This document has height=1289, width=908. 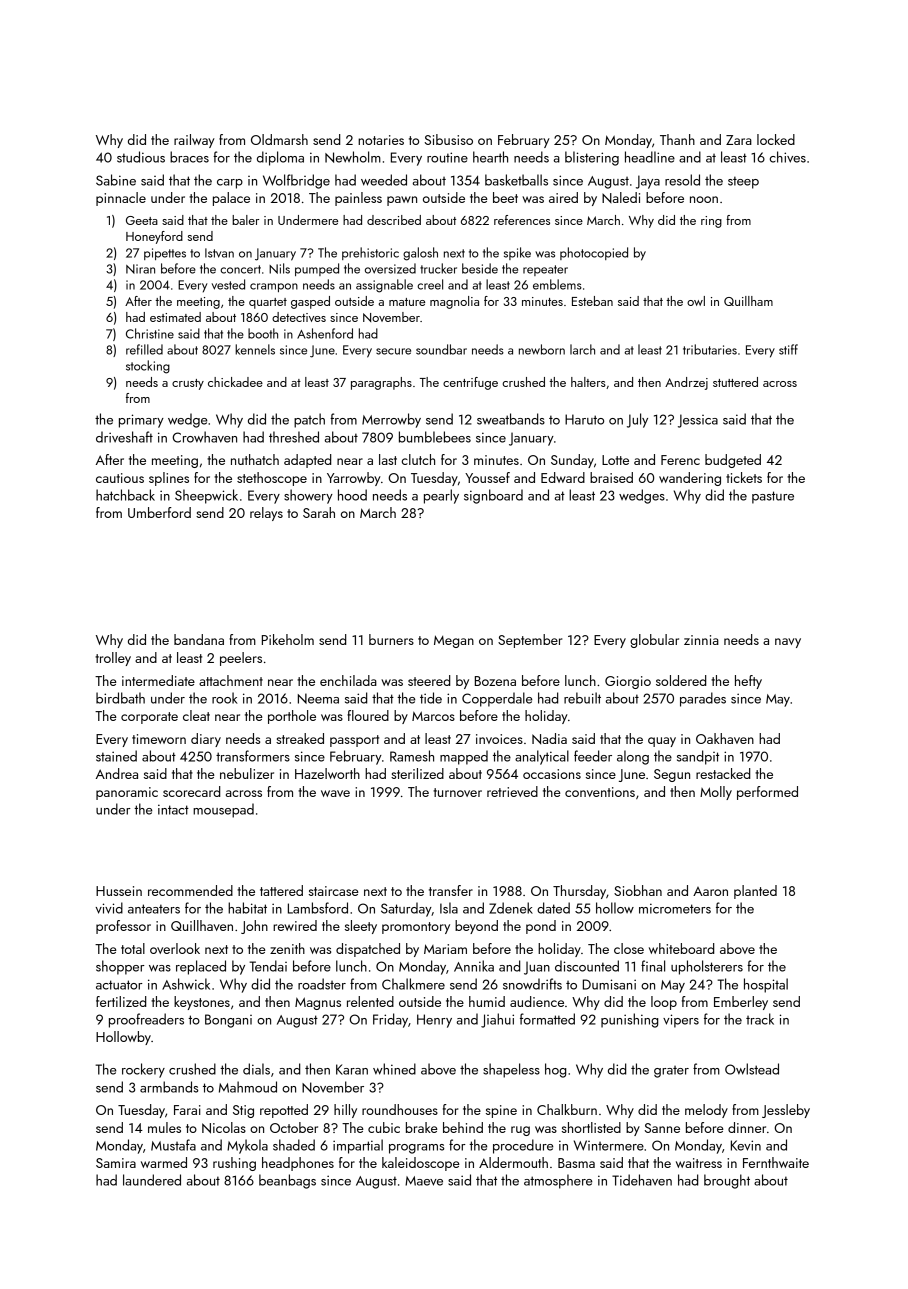 I want to click on zinnia, so click(x=701, y=640).
